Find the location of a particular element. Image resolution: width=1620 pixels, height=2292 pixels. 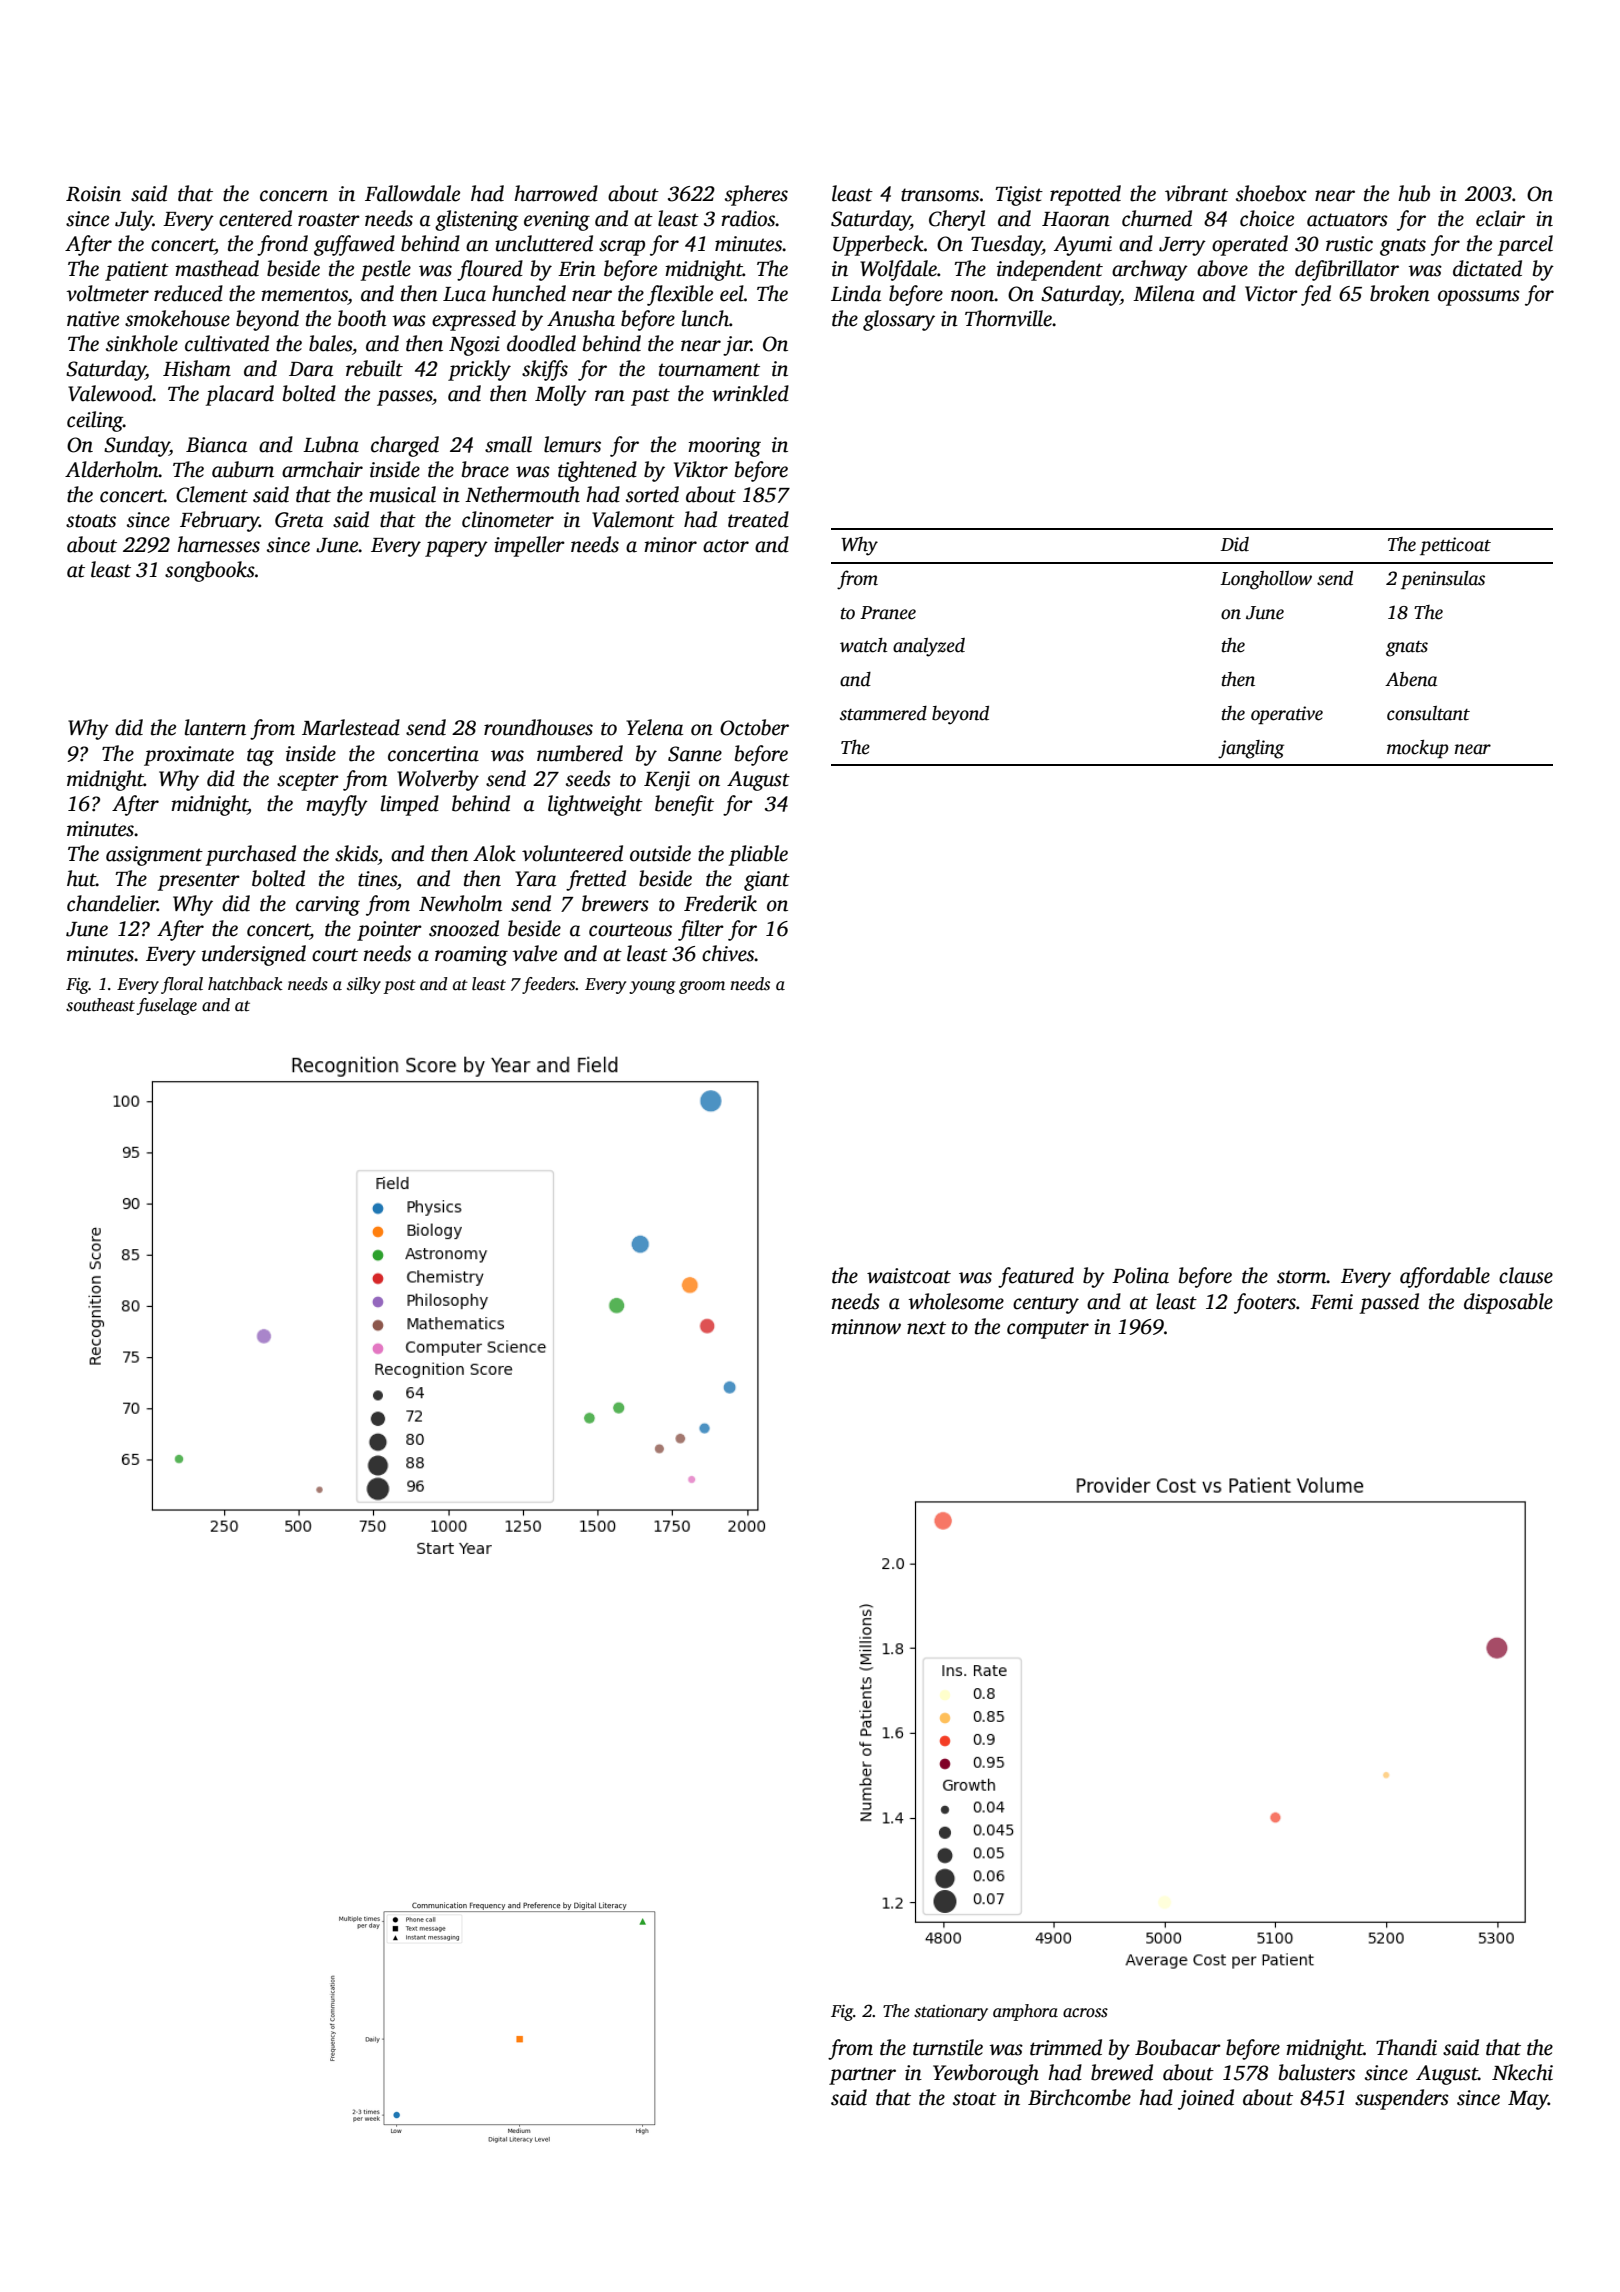

radios is located at coordinates (748, 218).
